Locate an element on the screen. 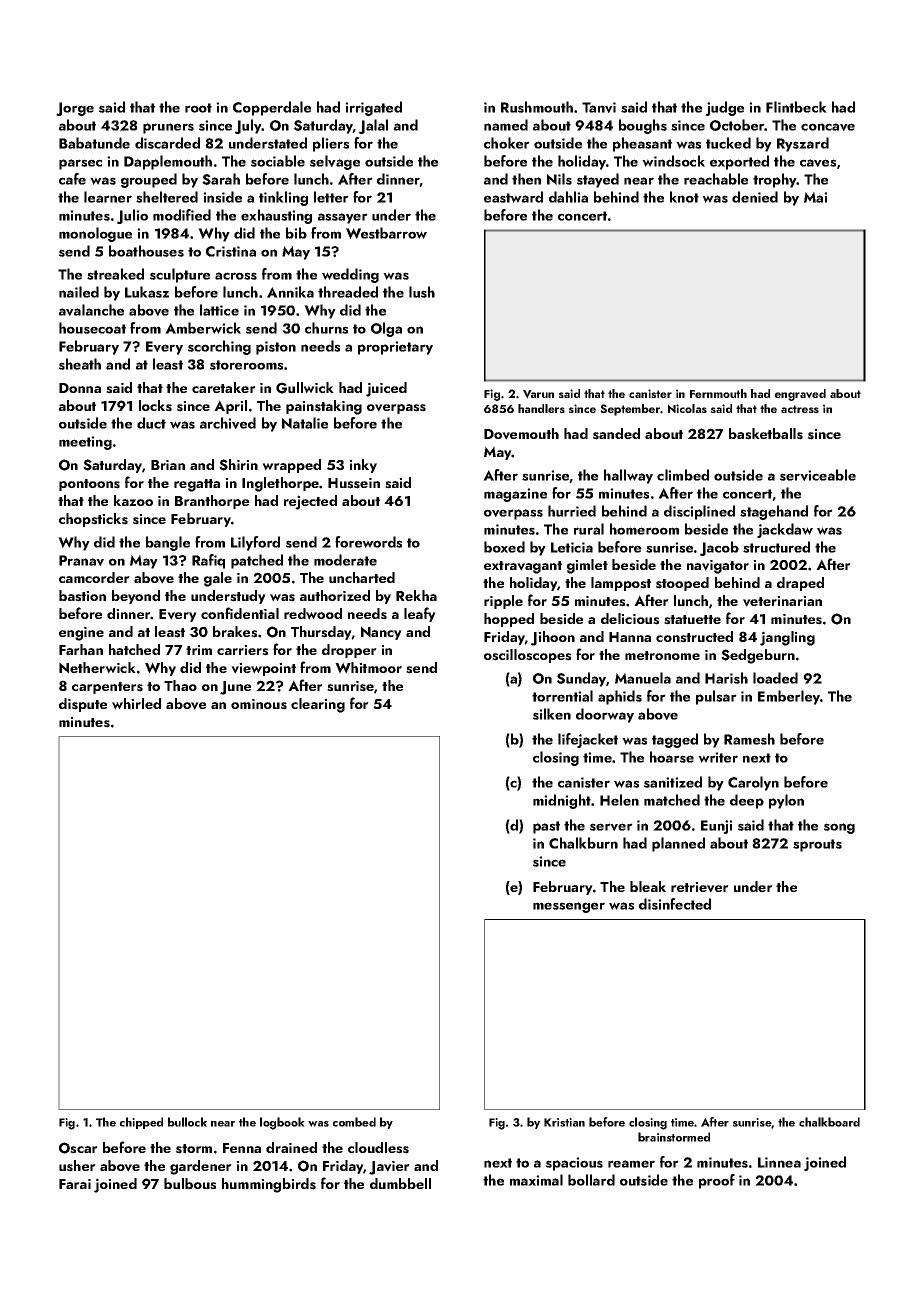 Image resolution: width=924 pixels, height=1314 pixels. root is located at coordinates (198, 108).
